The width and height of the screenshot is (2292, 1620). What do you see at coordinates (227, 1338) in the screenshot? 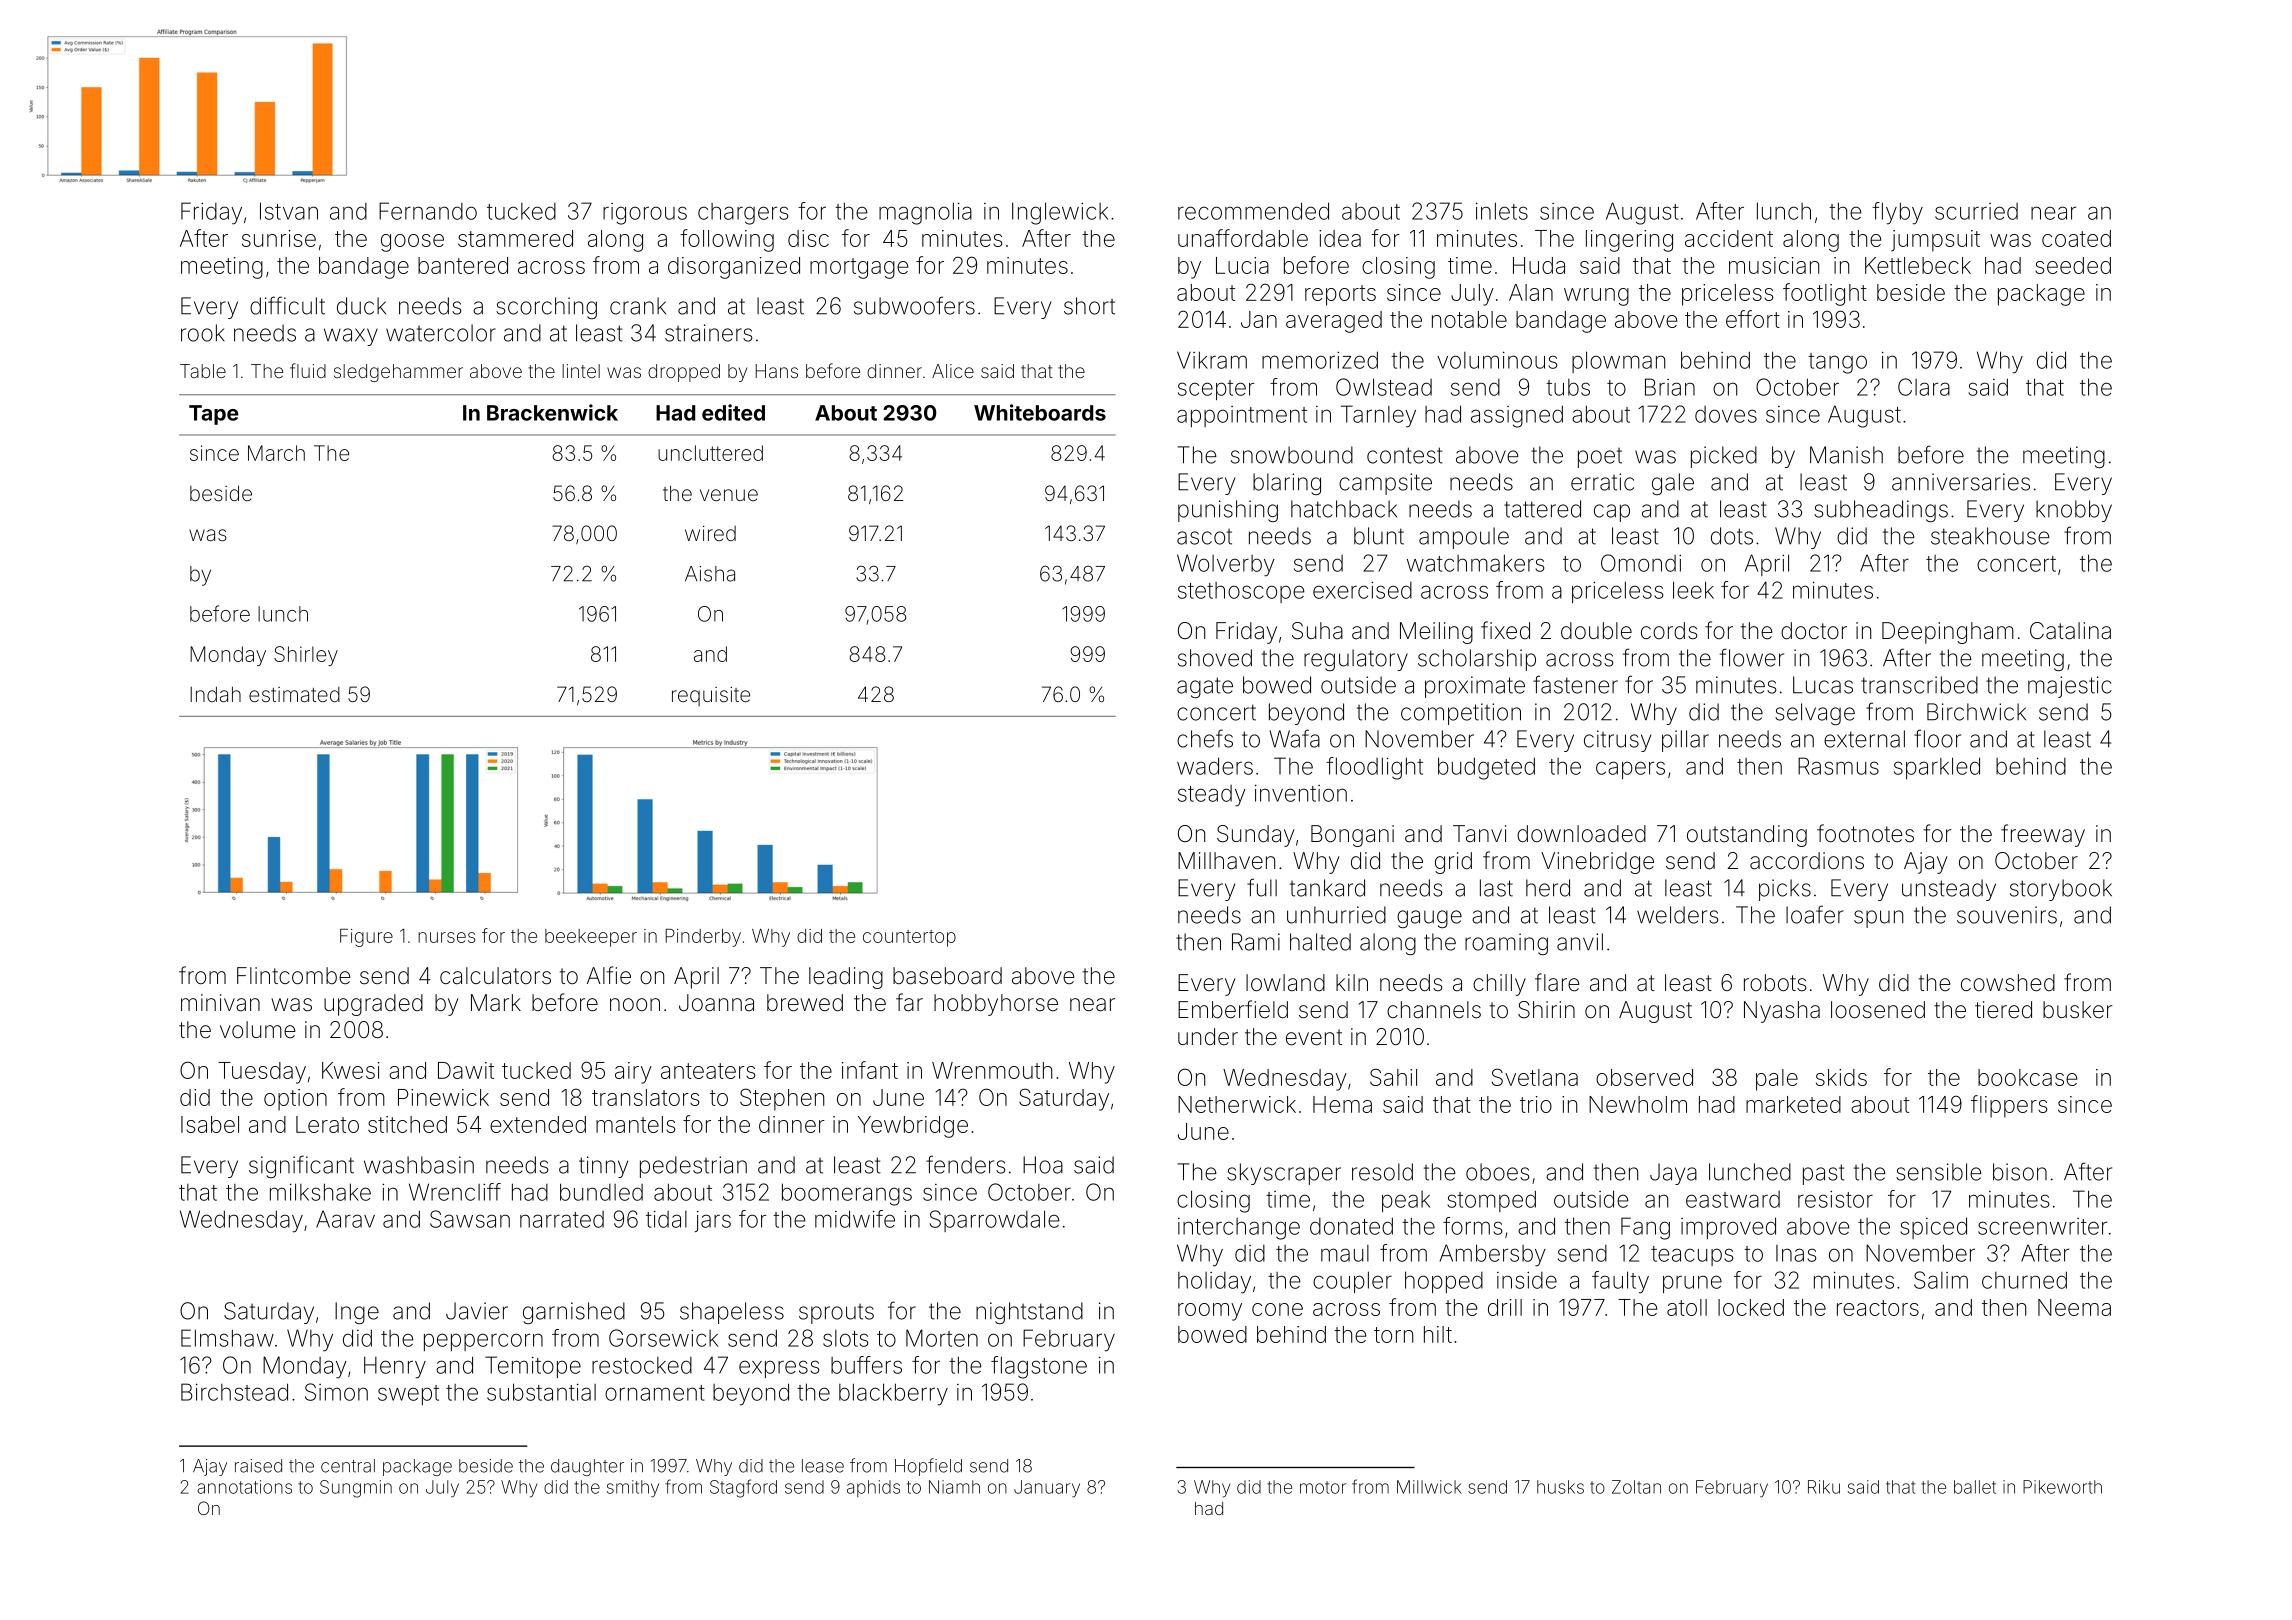
I see `Elmshaw` at bounding box center [227, 1338].
